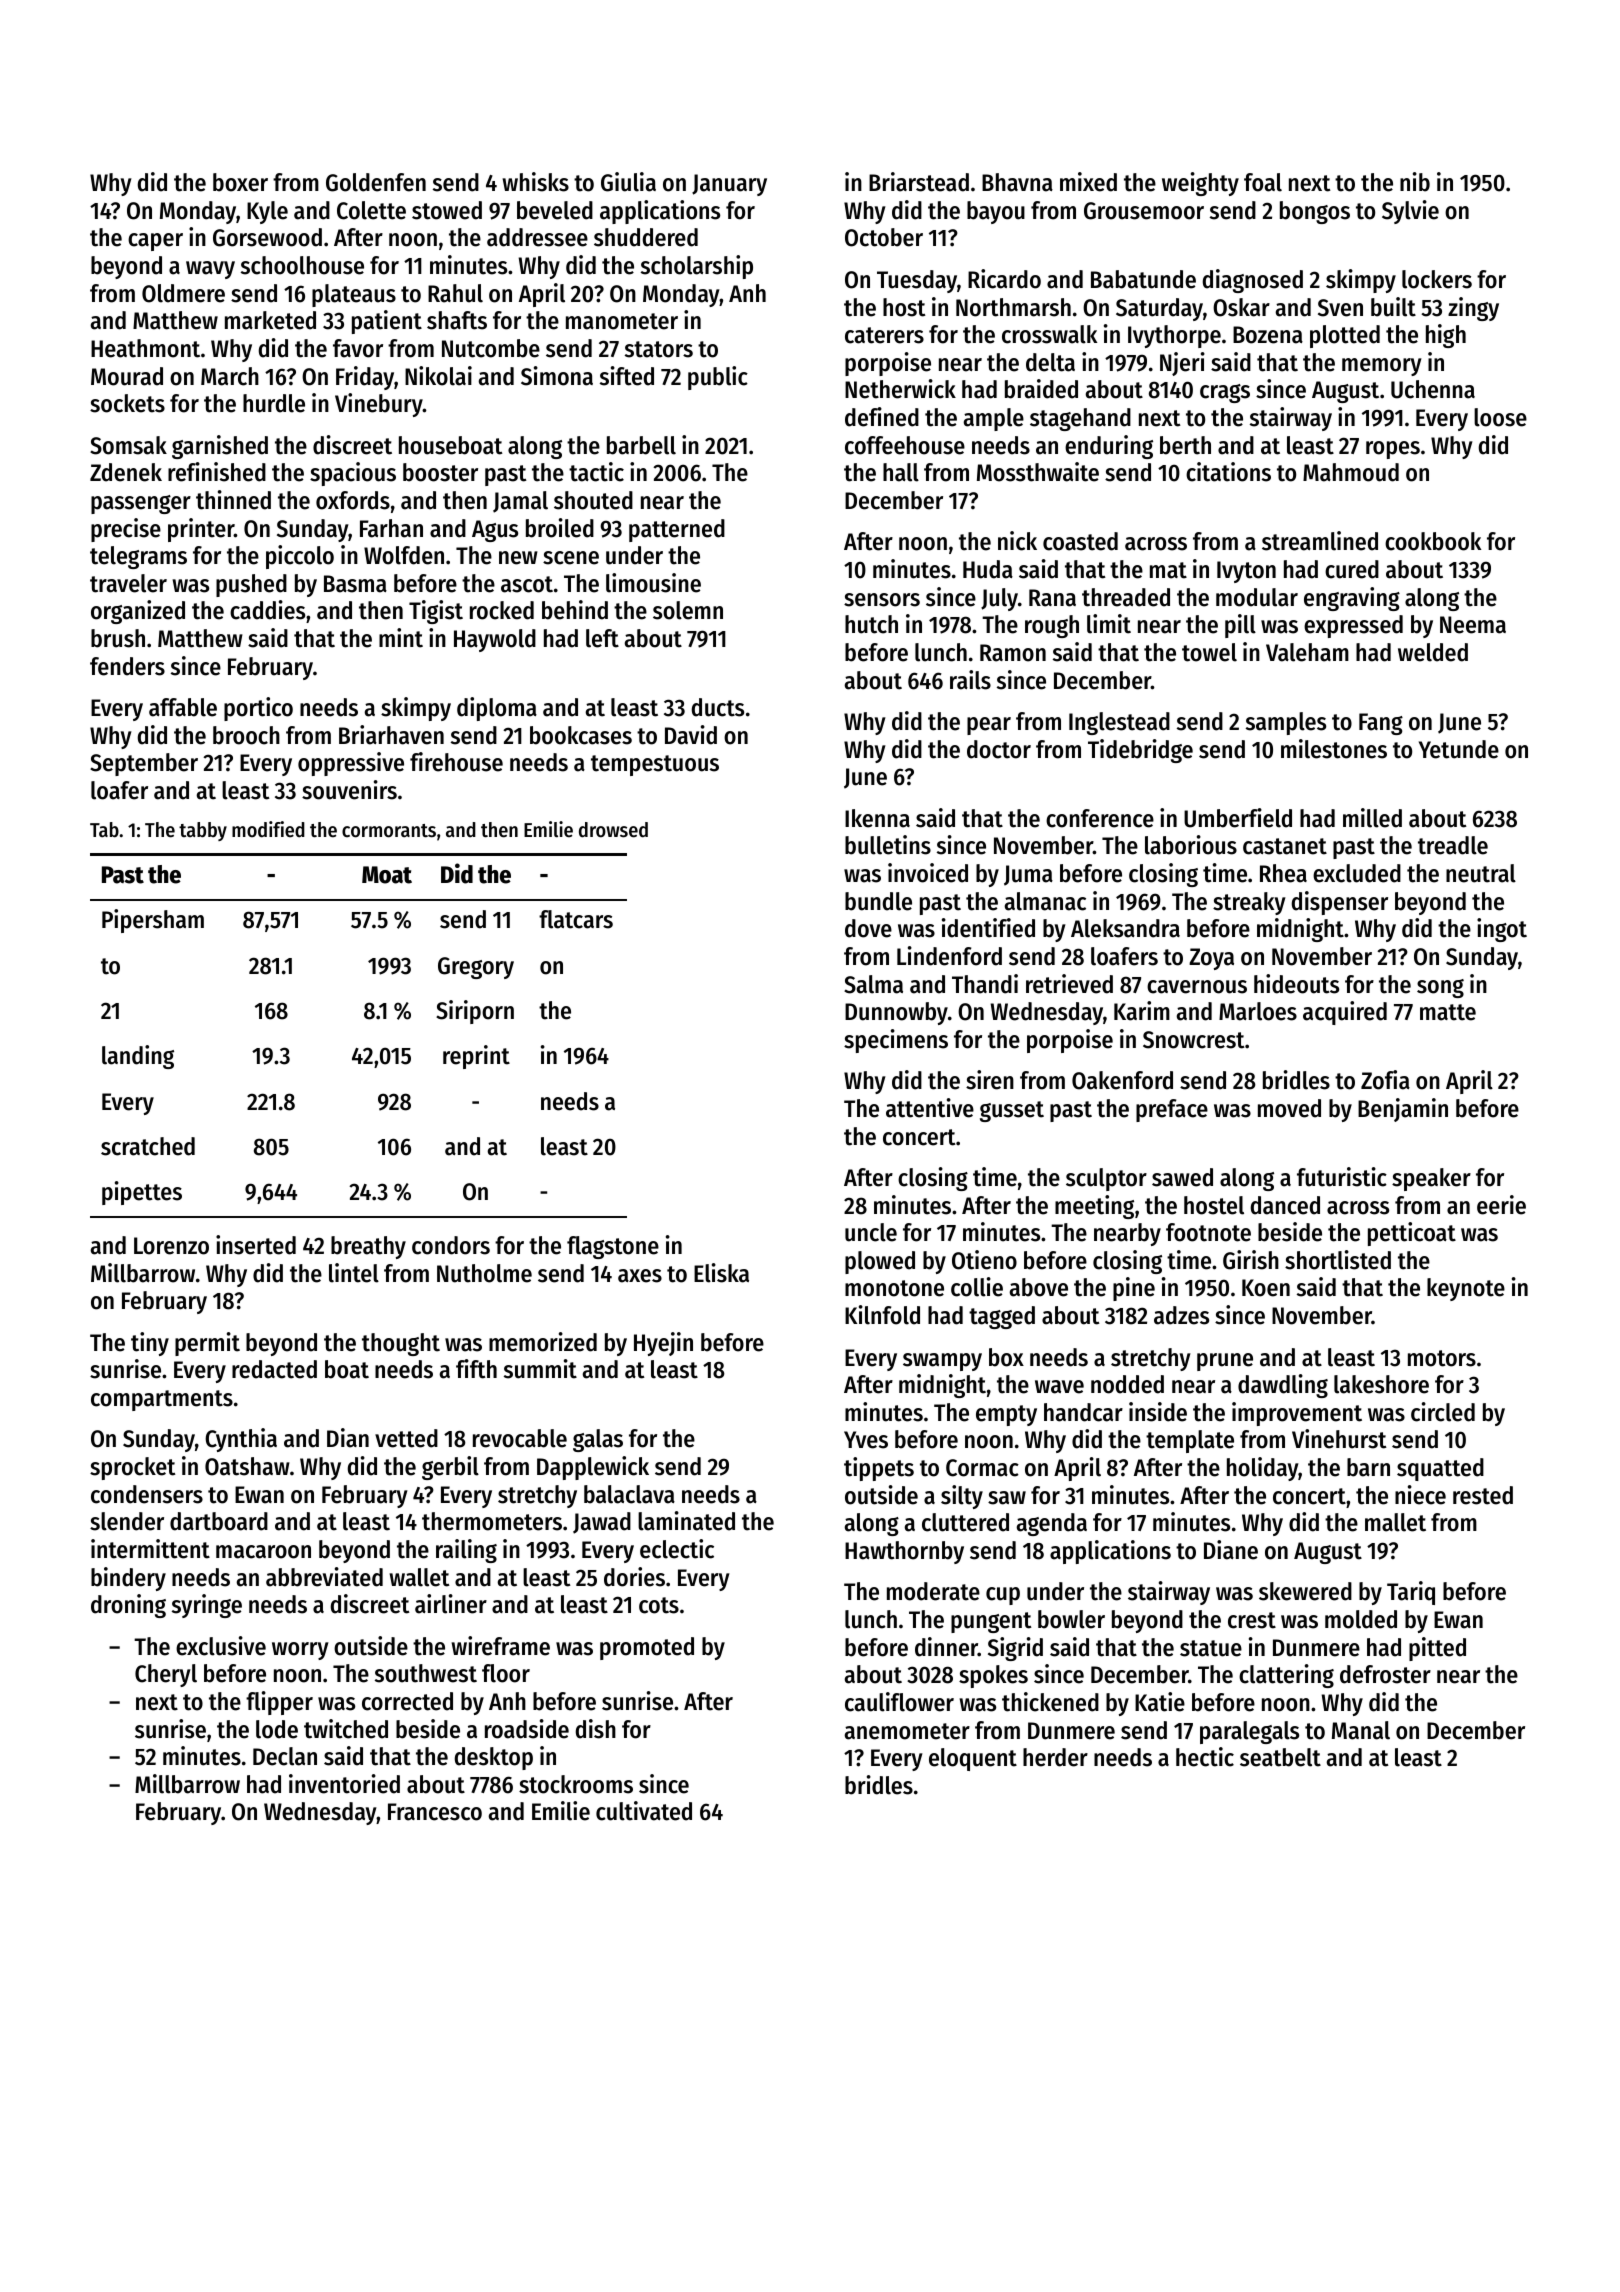 The image size is (1620, 2292). What do you see at coordinates (1473, 309) in the document?
I see `zingy` at bounding box center [1473, 309].
